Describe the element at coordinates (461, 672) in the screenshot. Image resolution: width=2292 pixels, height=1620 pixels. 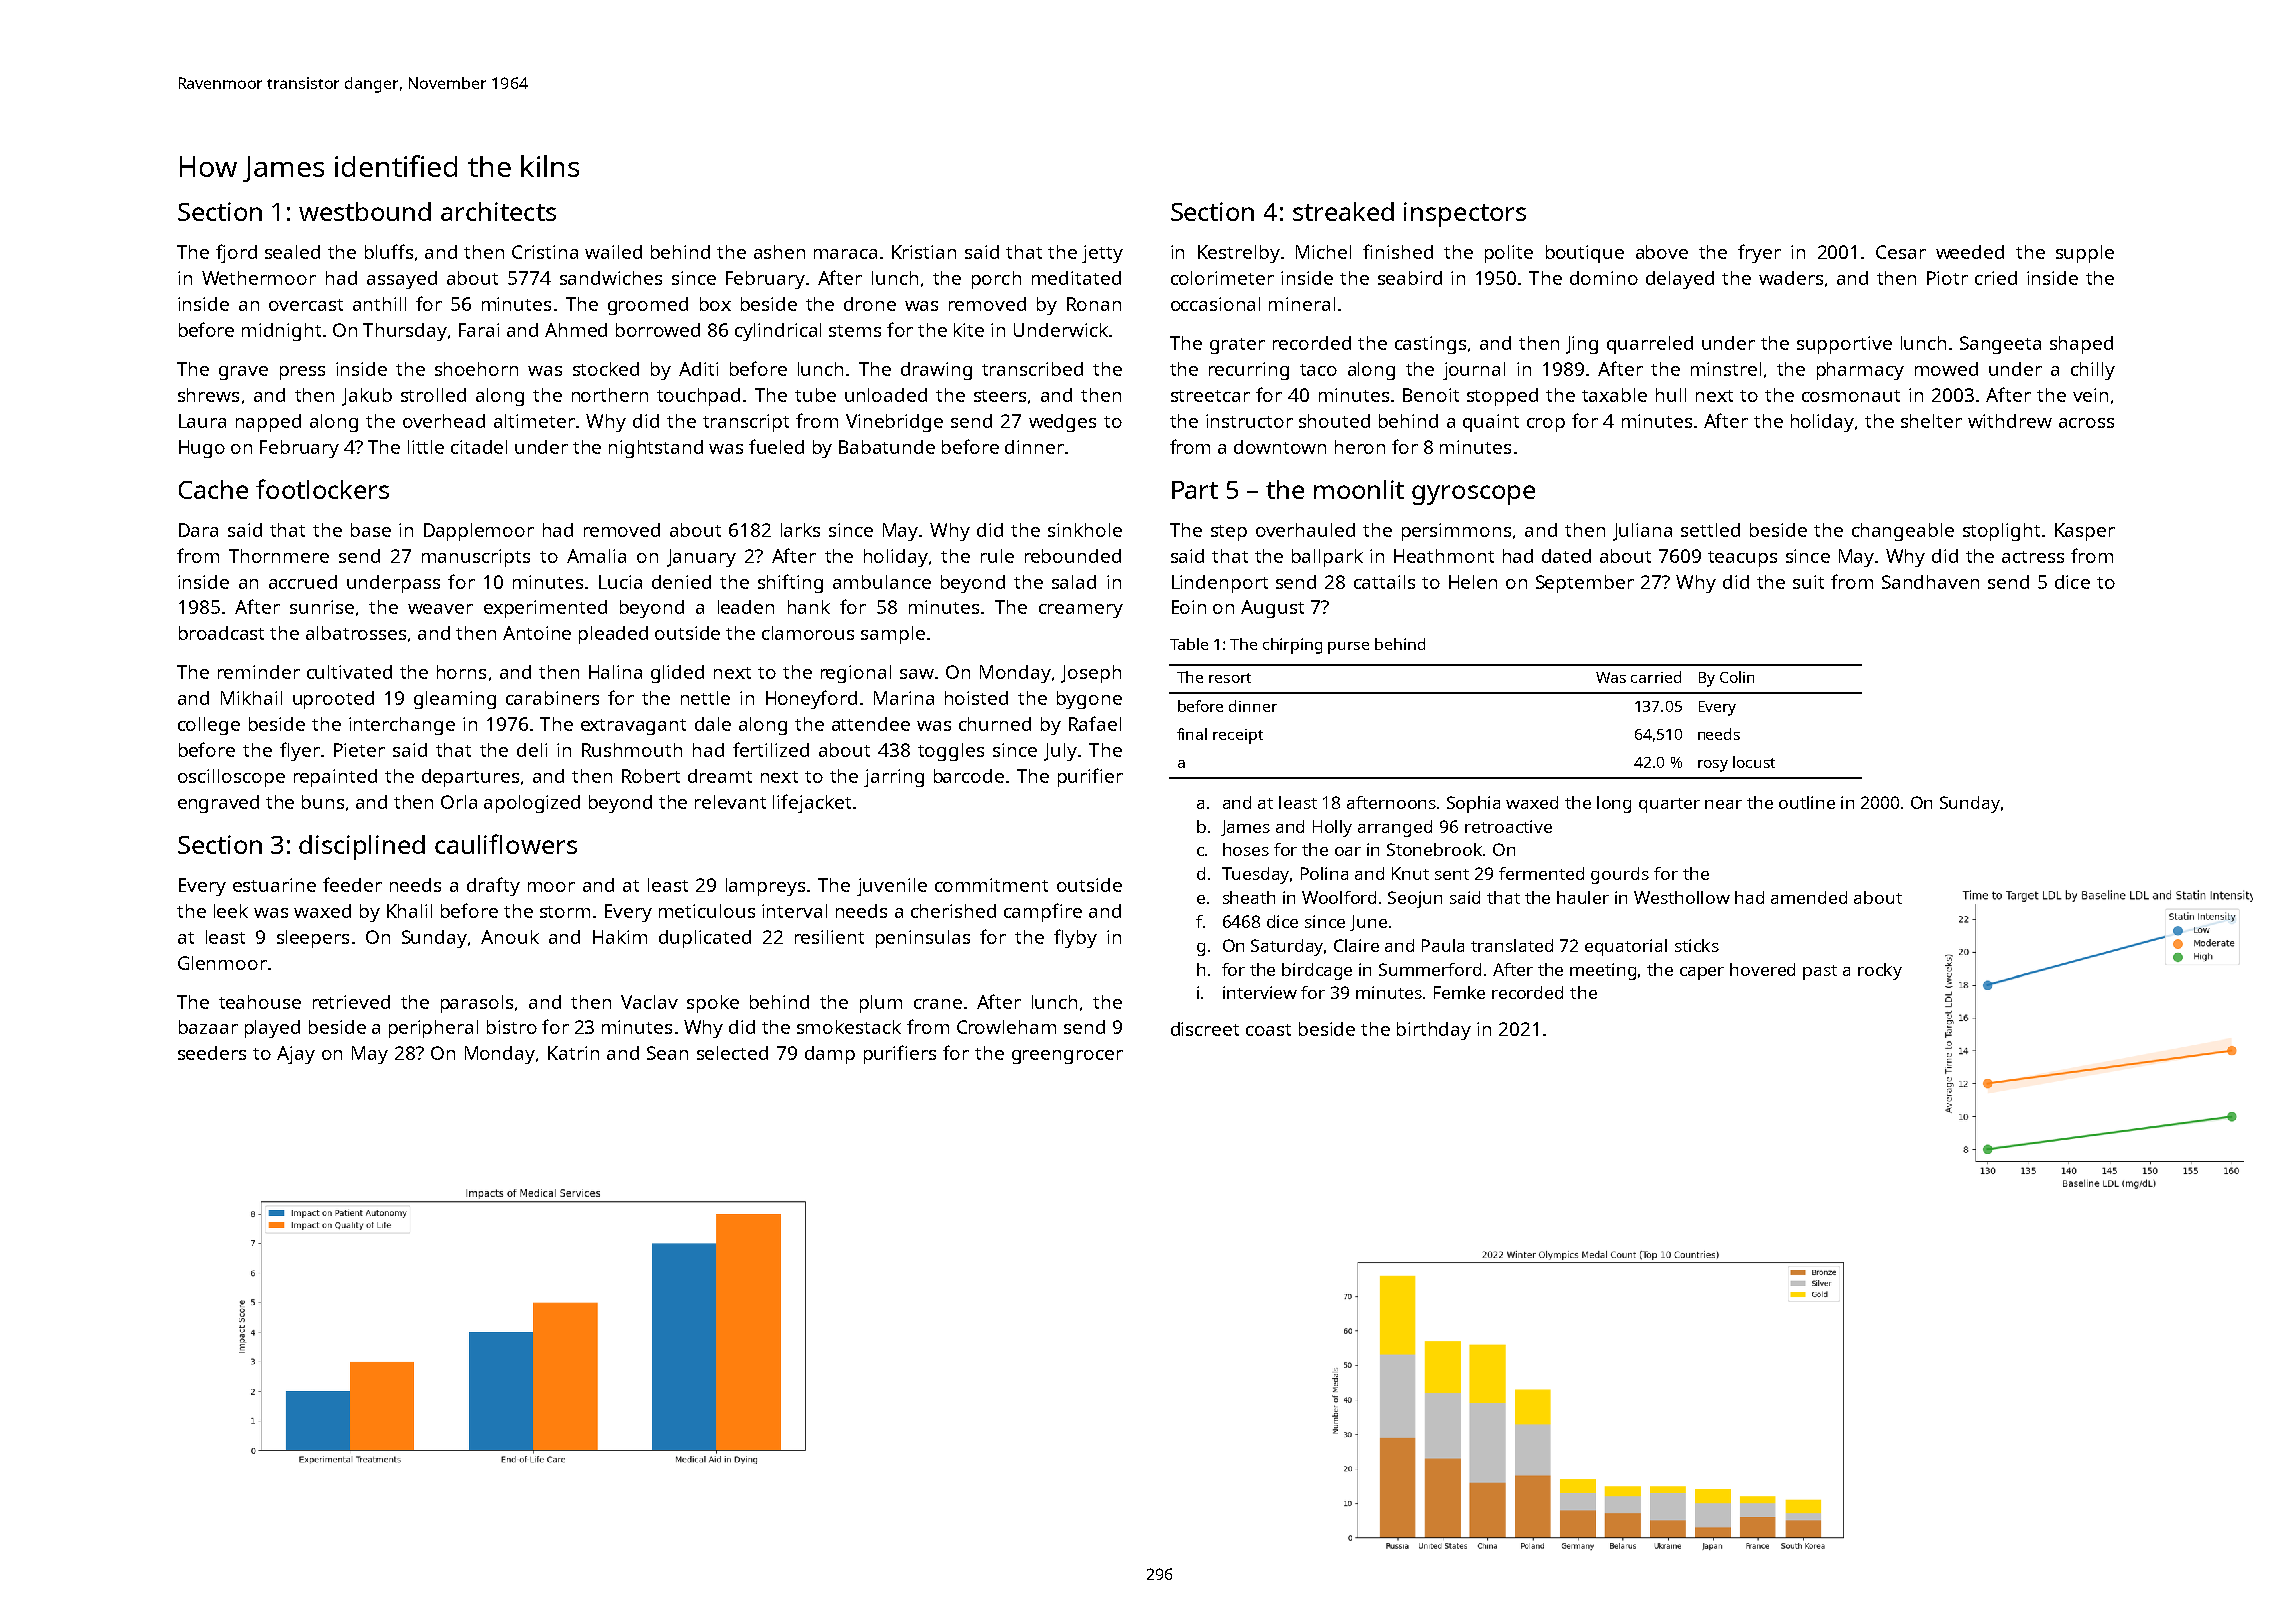
I see `horns` at that location.
